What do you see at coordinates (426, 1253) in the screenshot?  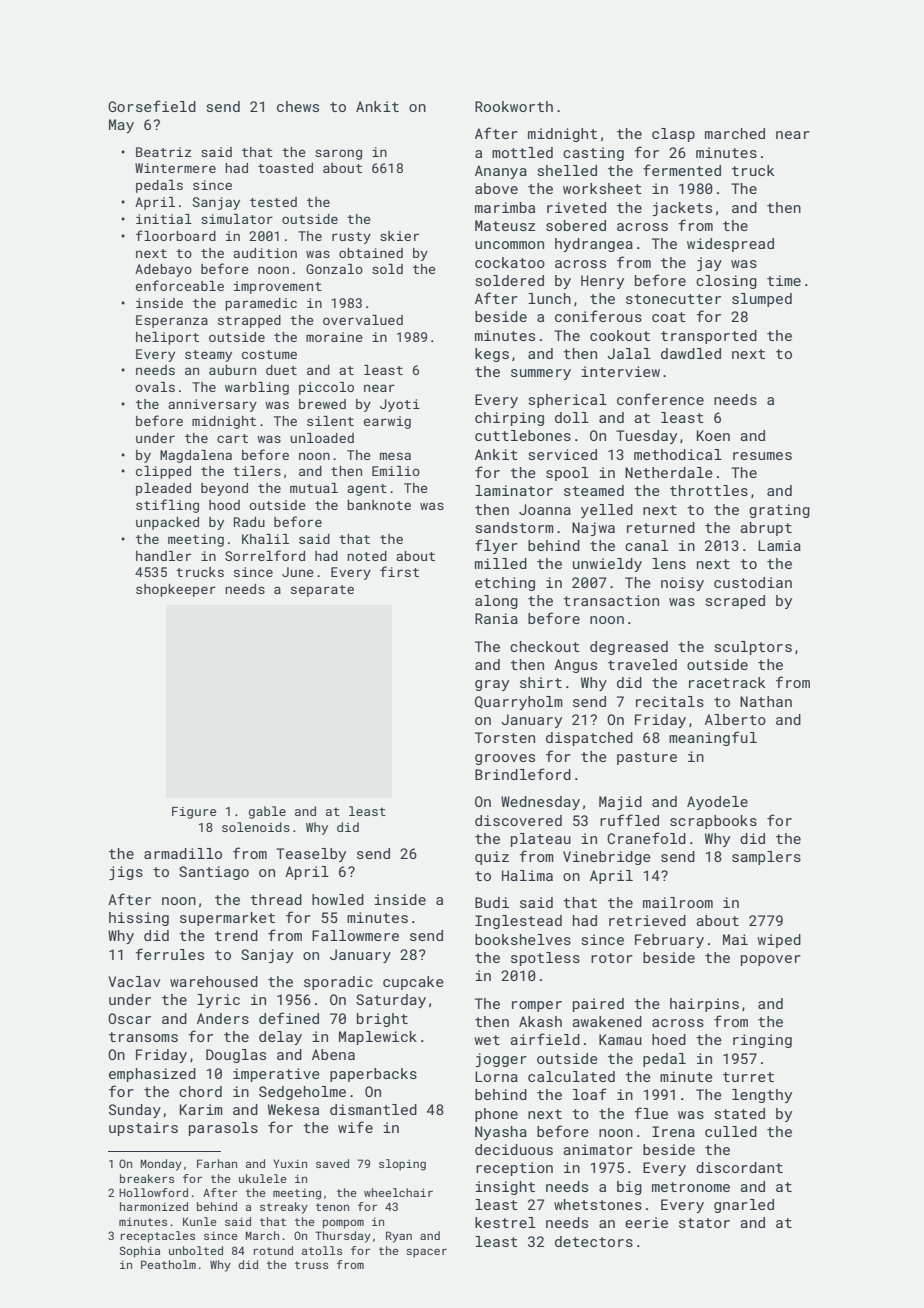 I see `spacer` at bounding box center [426, 1253].
